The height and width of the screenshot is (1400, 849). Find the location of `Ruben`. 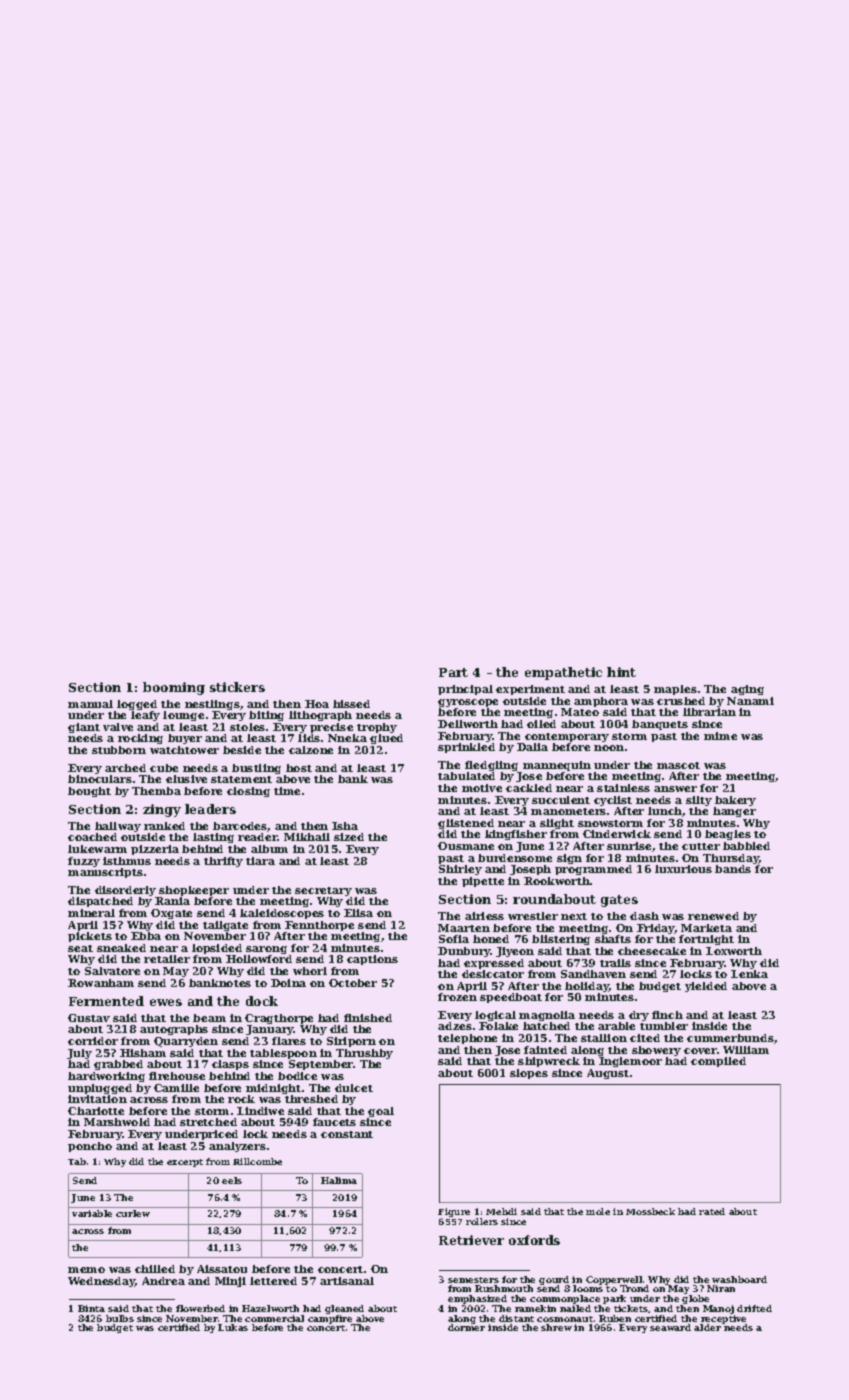

Ruben is located at coordinates (615, 1318).
